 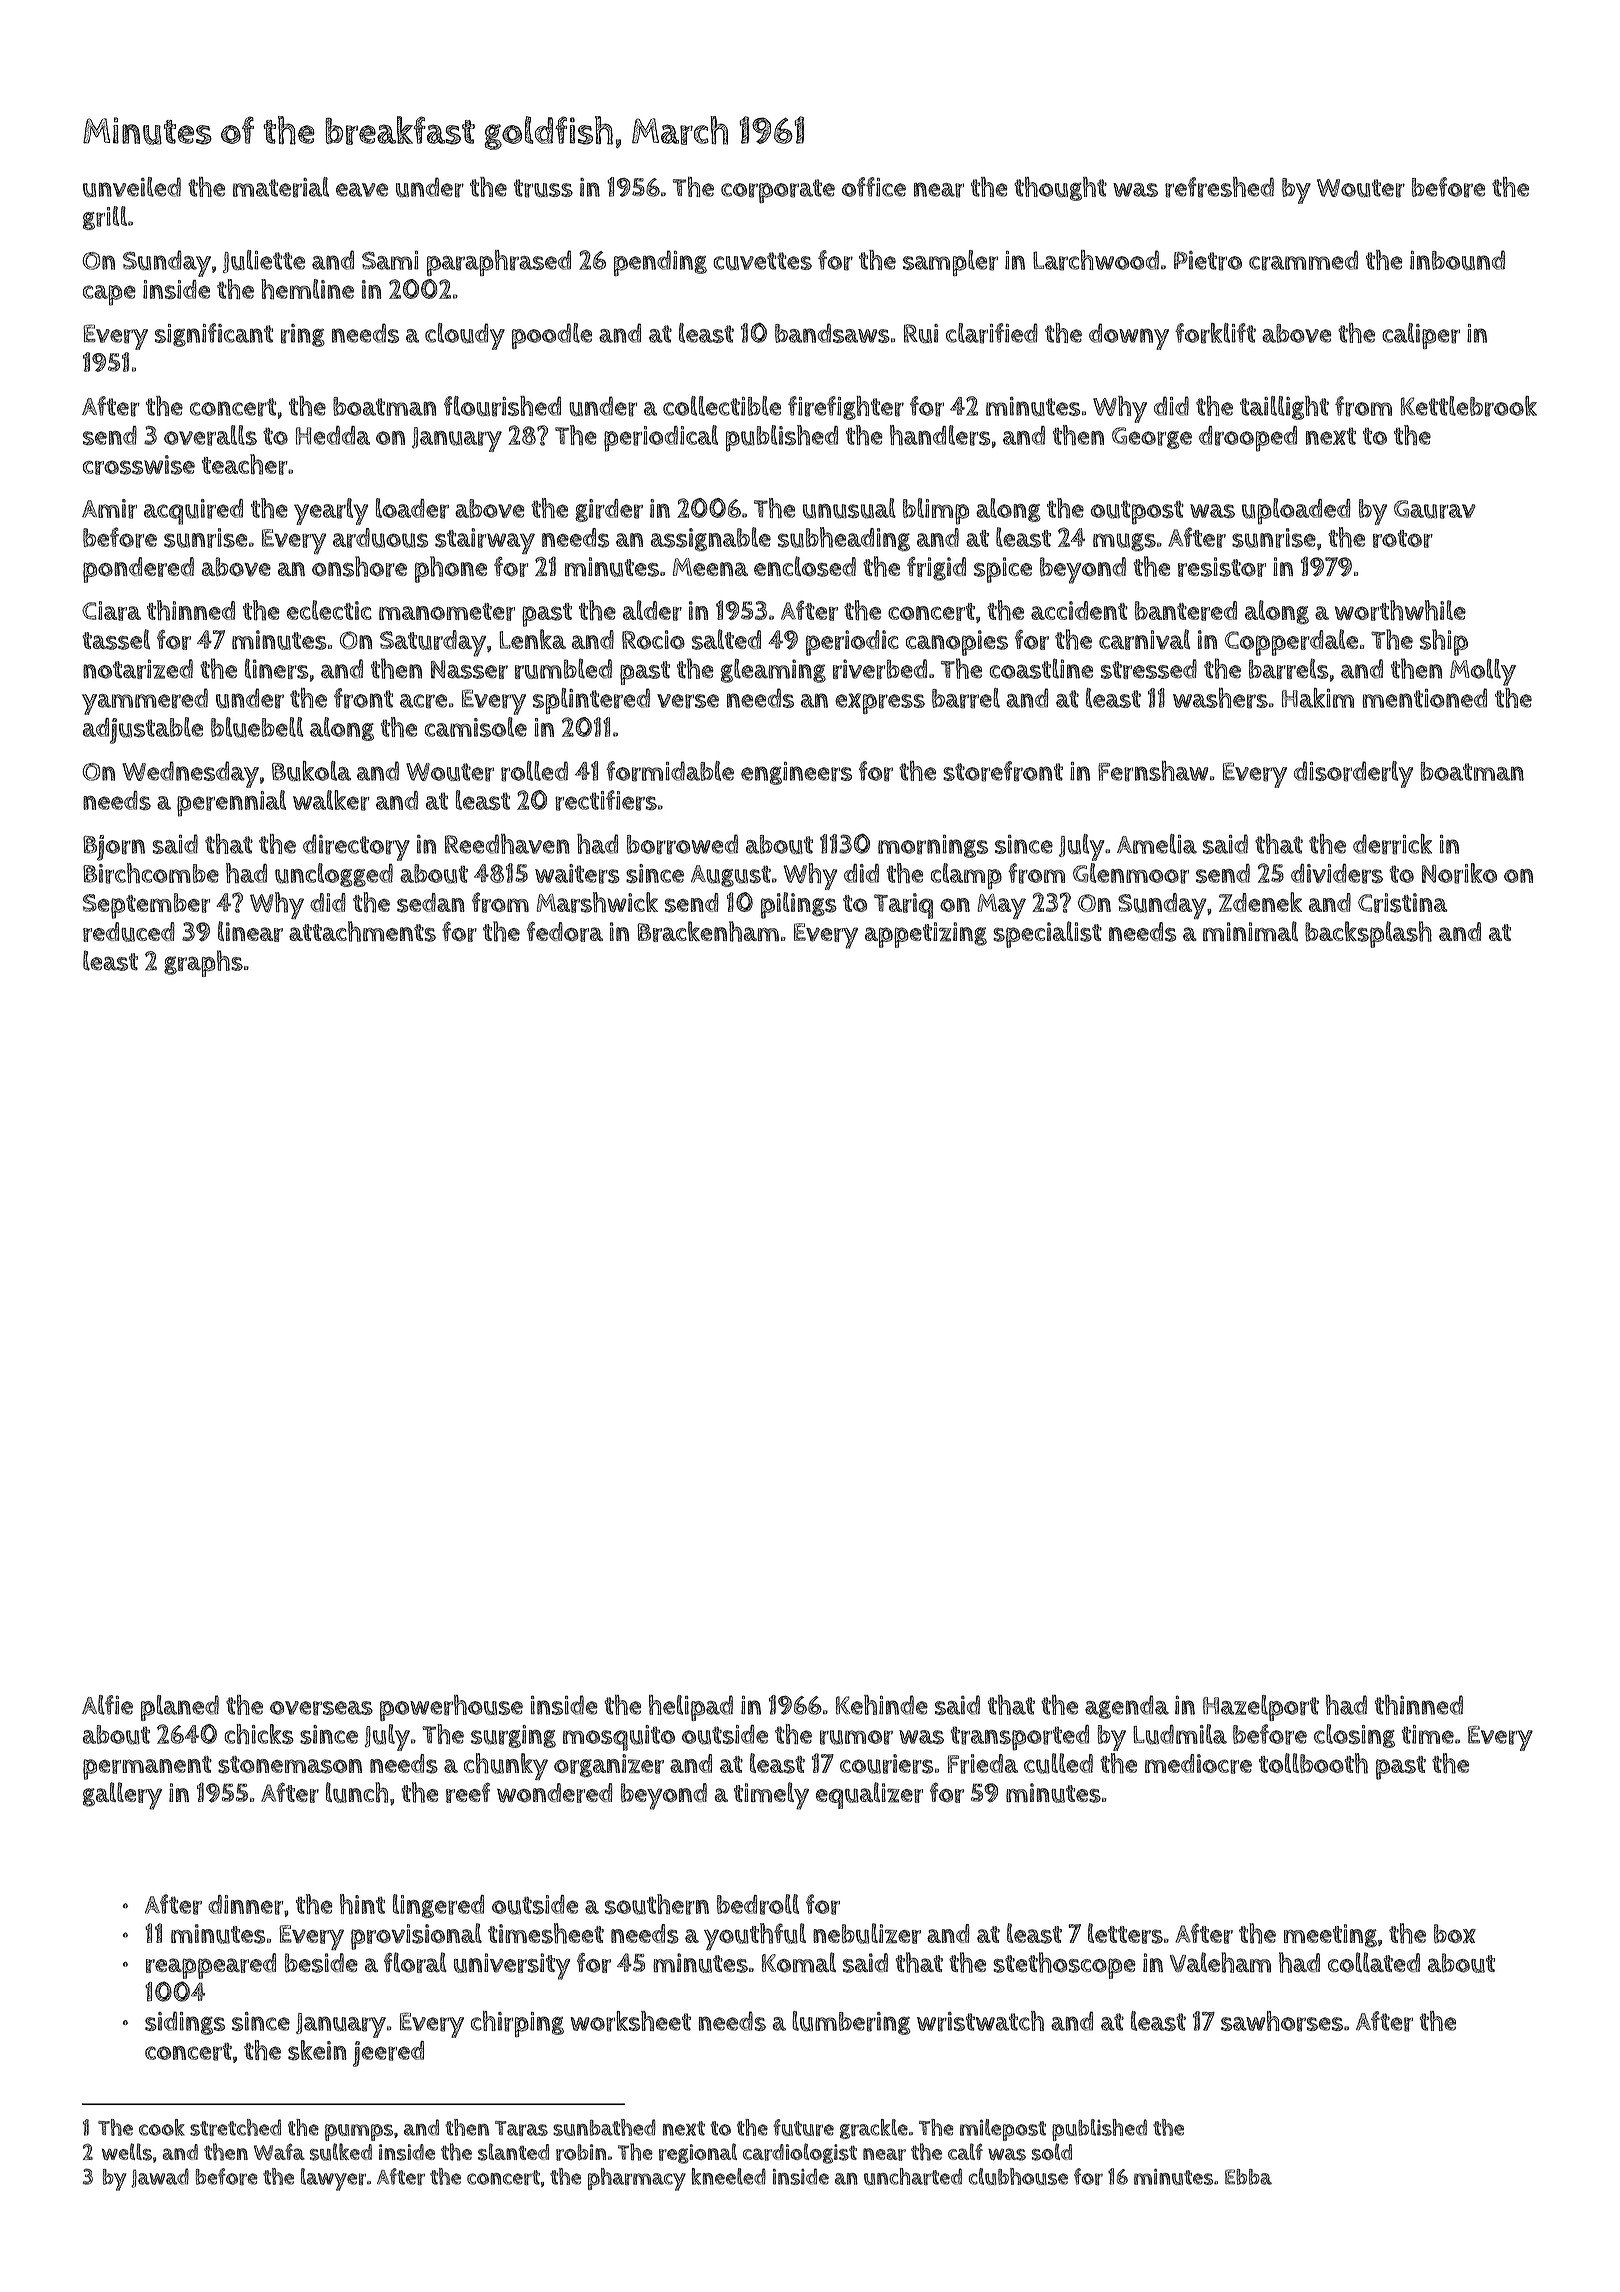 What do you see at coordinates (362, 931) in the screenshot?
I see `attachments` at bounding box center [362, 931].
